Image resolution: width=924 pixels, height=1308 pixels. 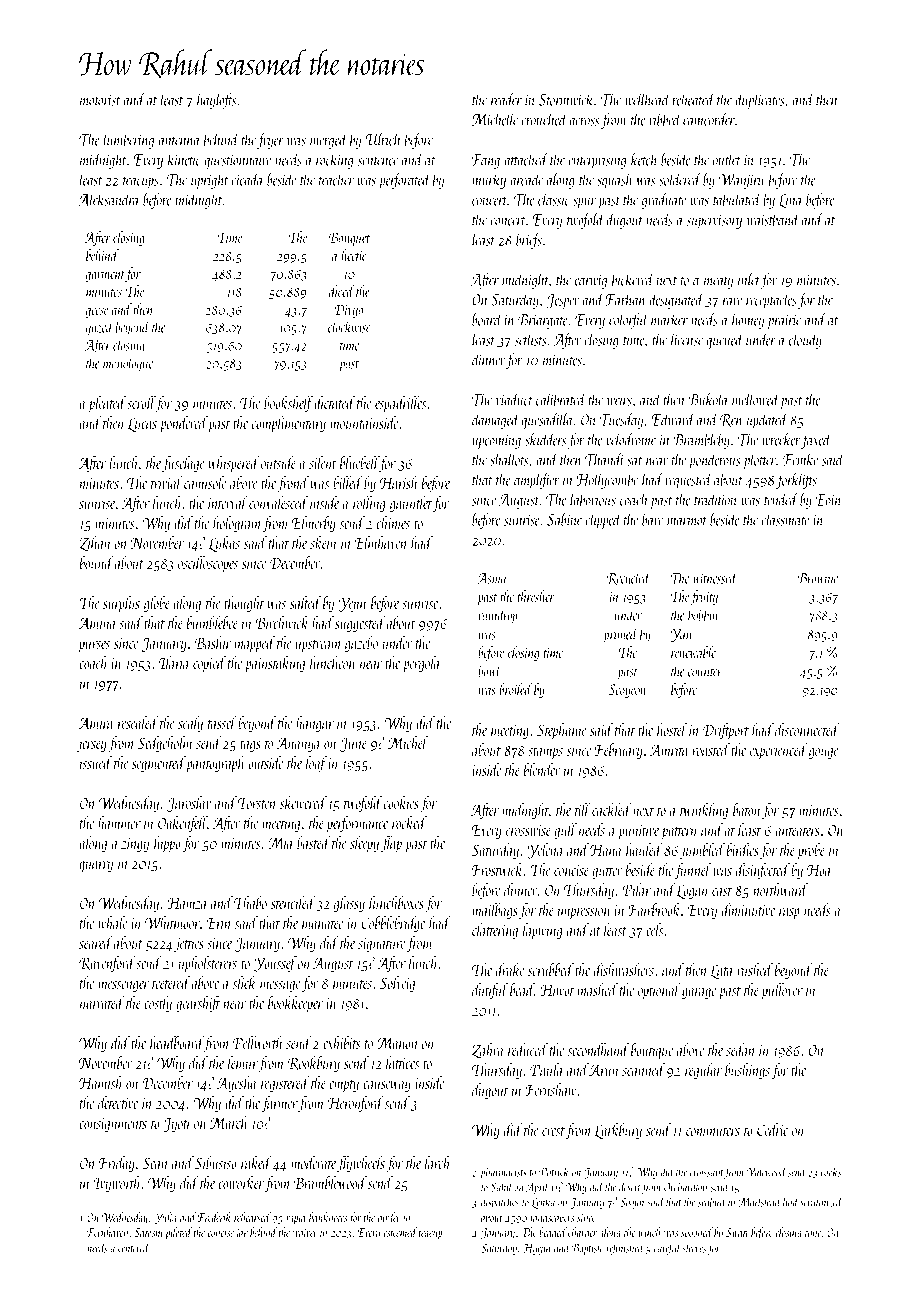 I want to click on duplicates, so click(x=760, y=100).
